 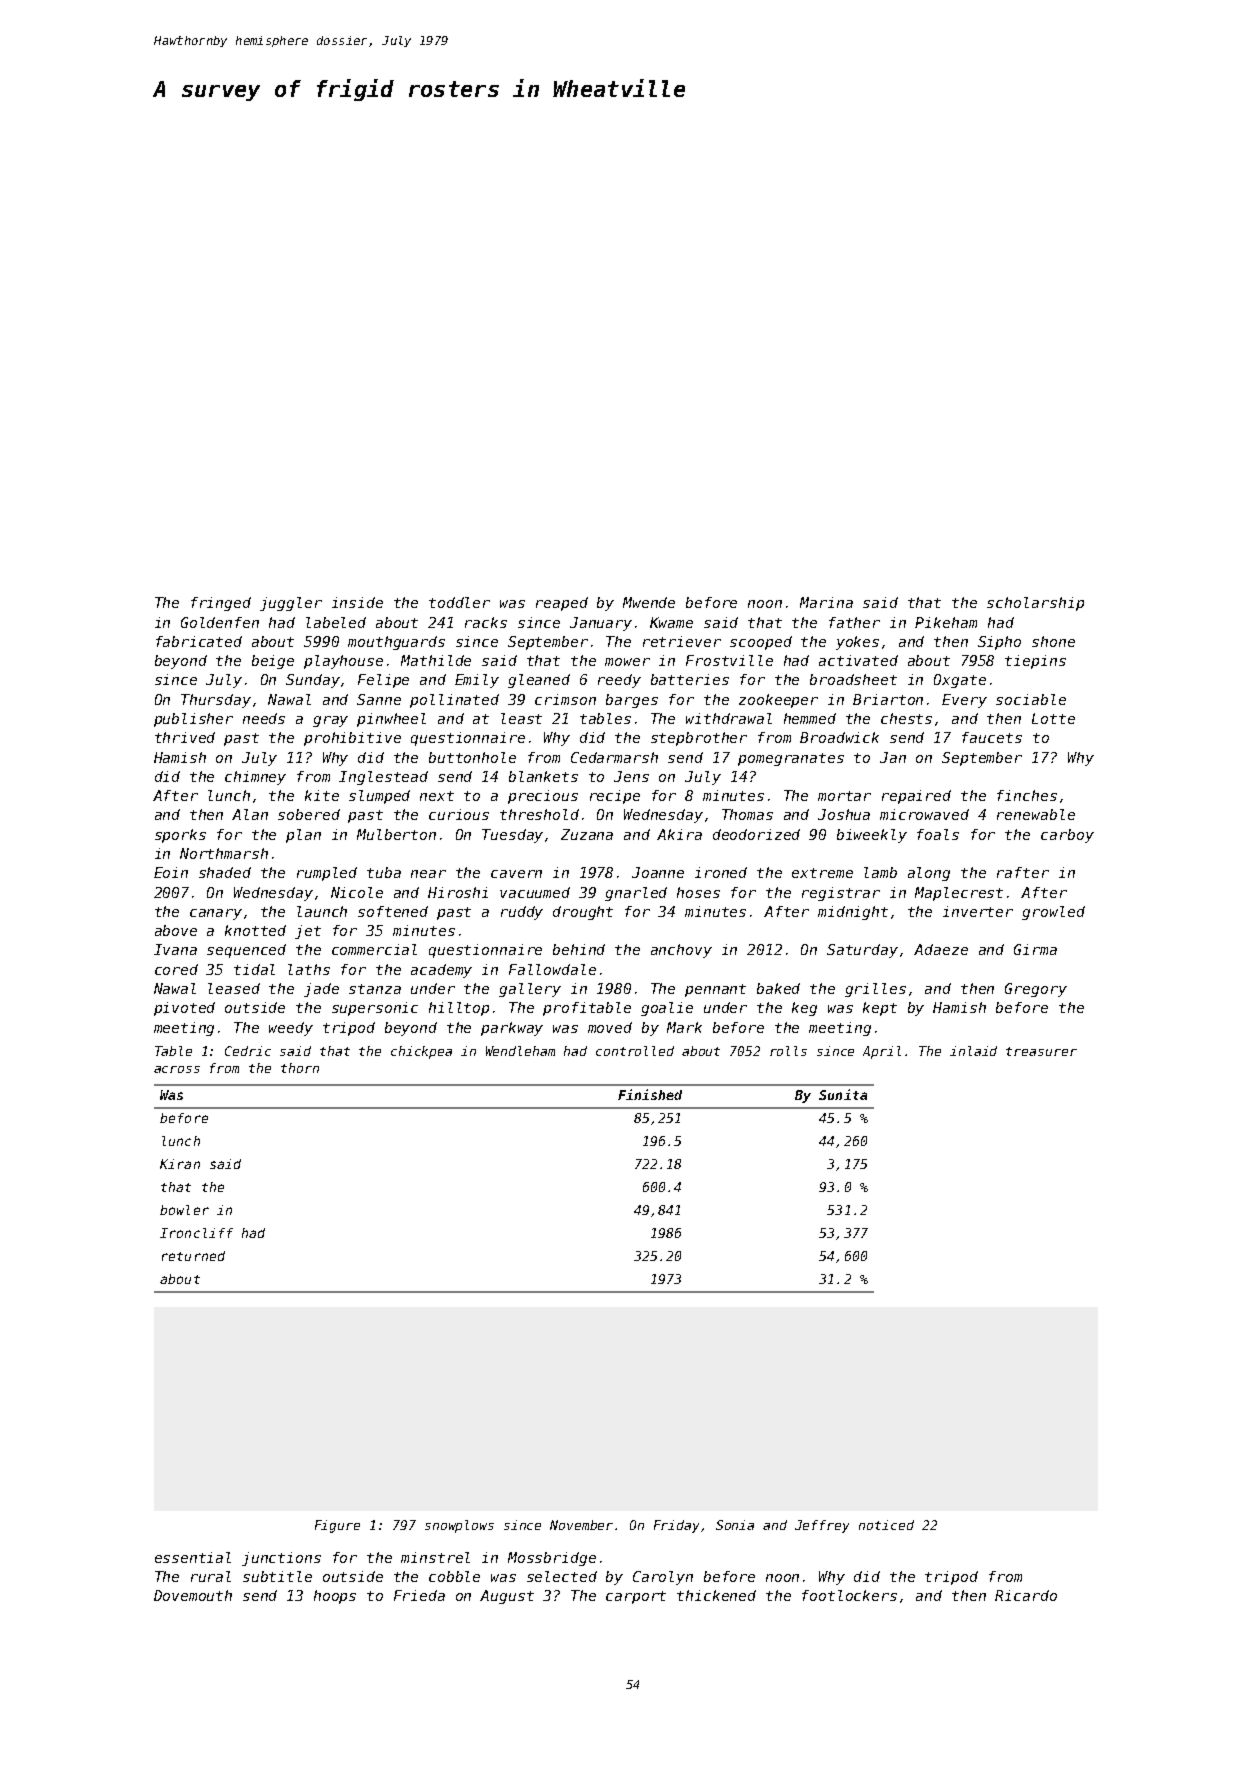 I want to click on biweekly, so click(x=872, y=836).
